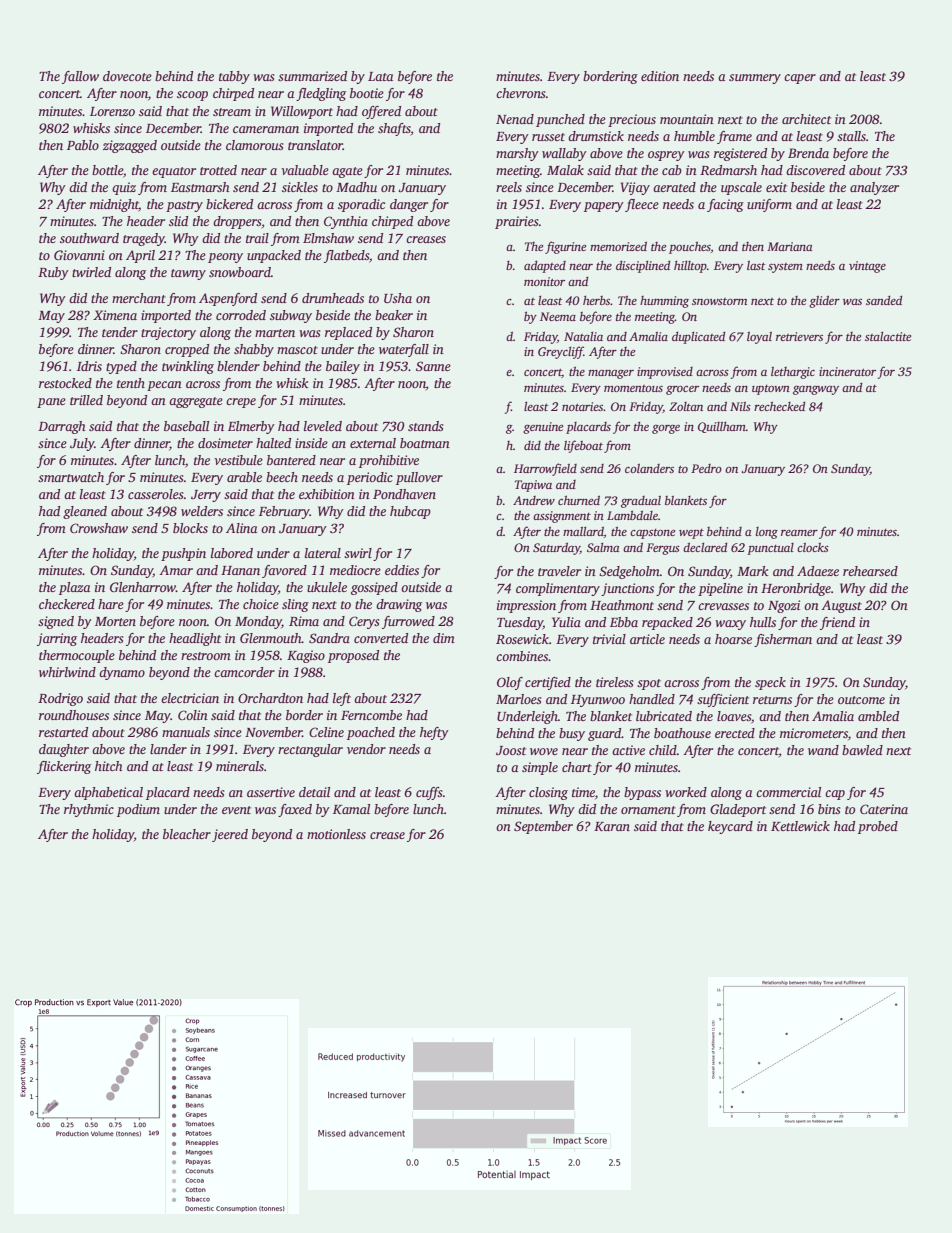 The image size is (952, 1233). What do you see at coordinates (660, 76) in the screenshot?
I see `edition` at bounding box center [660, 76].
